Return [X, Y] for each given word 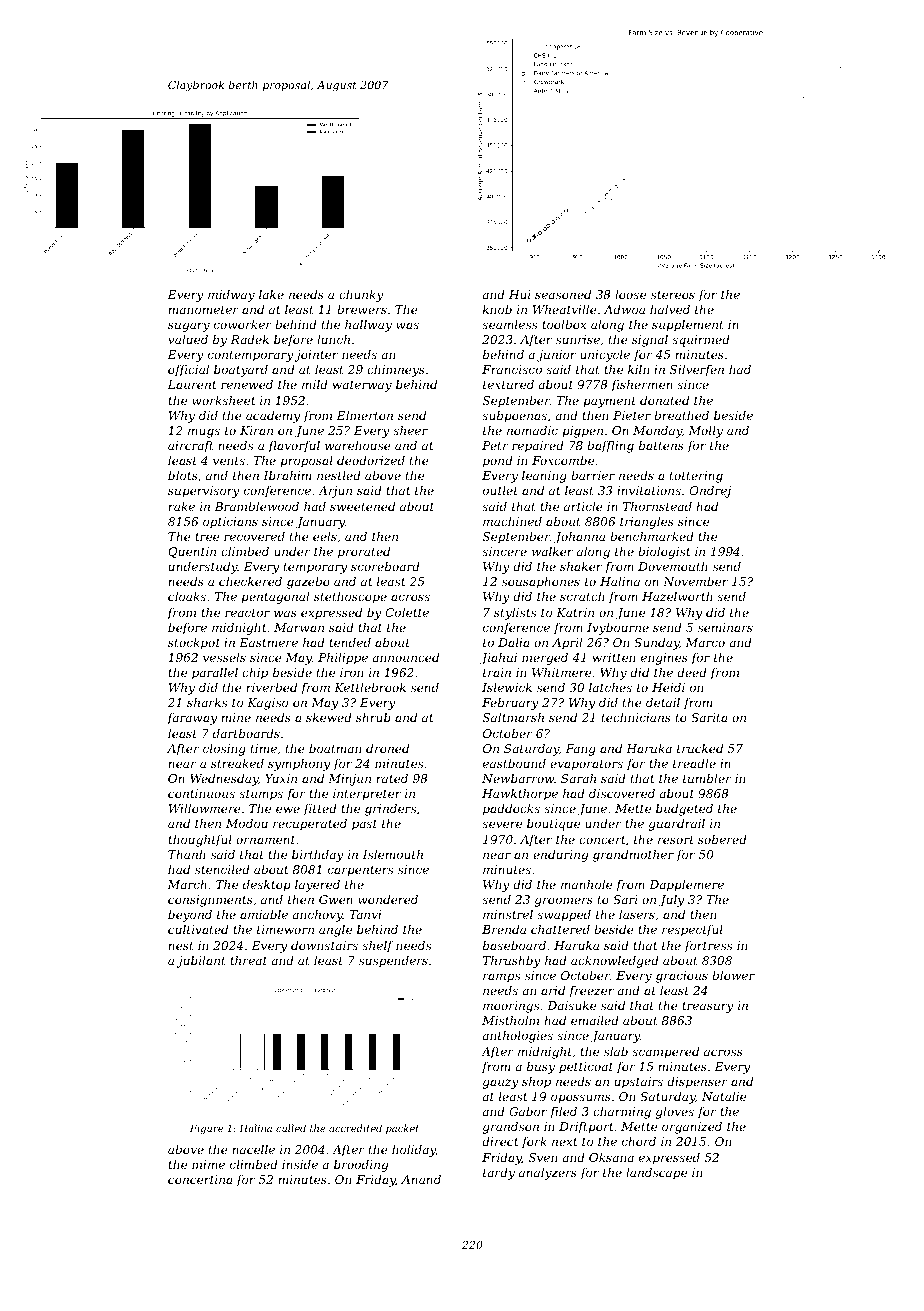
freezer [591, 992]
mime [208, 1164]
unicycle [605, 356]
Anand [421, 1179]
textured [508, 384]
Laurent [192, 384]
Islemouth [393, 854]
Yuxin [281, 778]
